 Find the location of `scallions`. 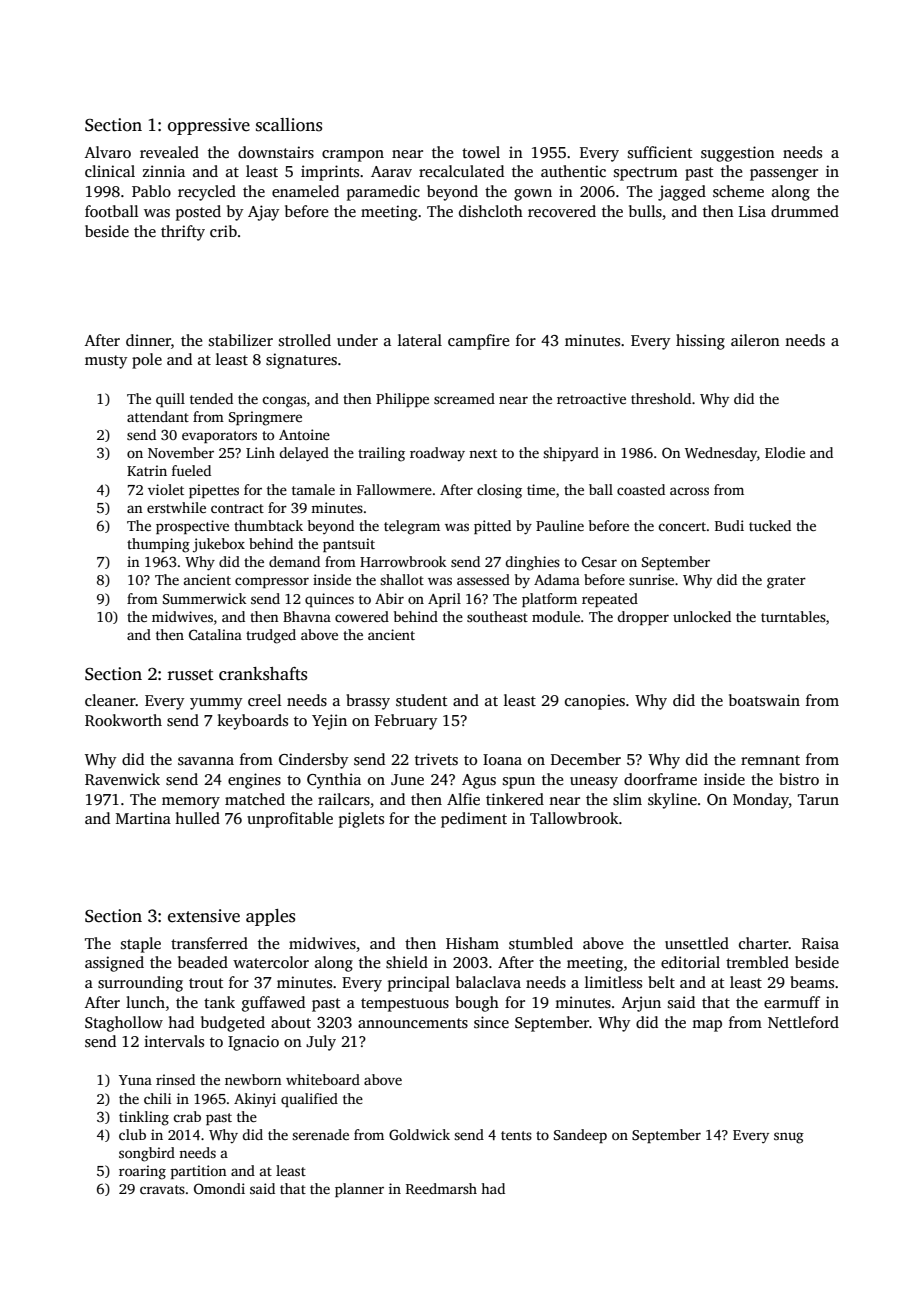

scallions is located at coordinates (289, 125).
